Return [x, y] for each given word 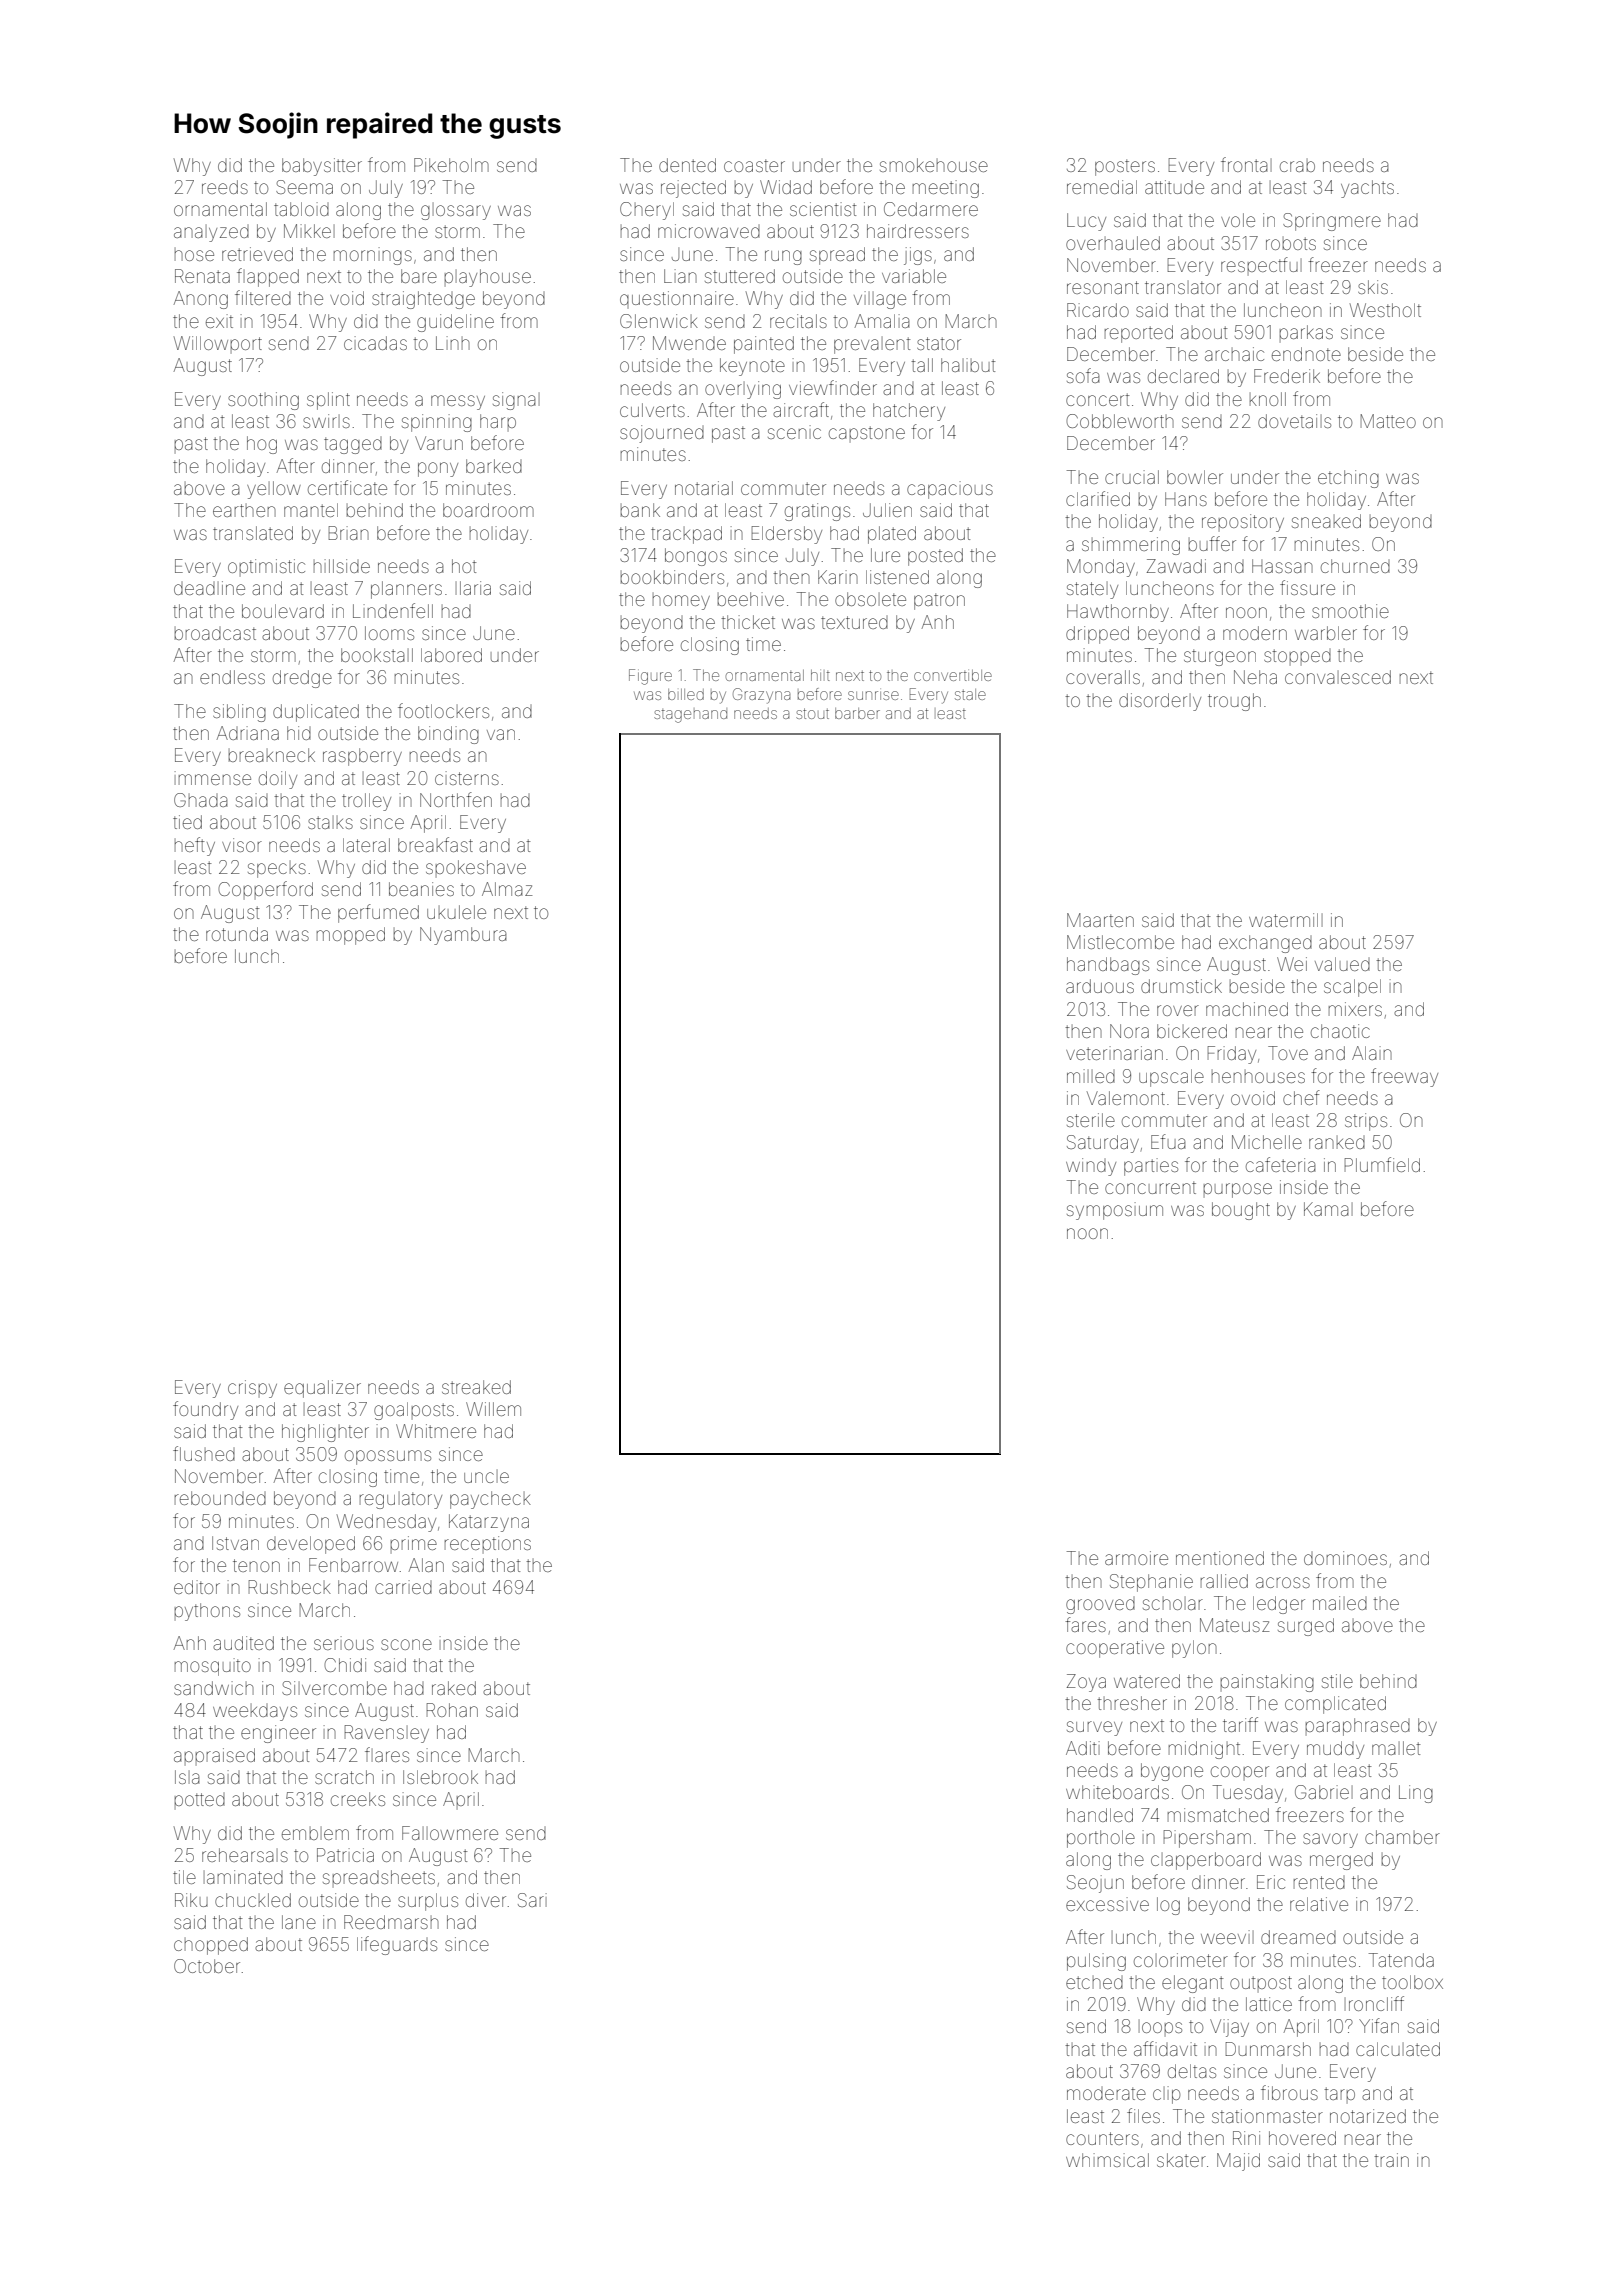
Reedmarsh [391, 1922]
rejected [693, 189]
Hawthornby [1118, 613]
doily [278, 780]
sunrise [873, 695]
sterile [1091, 1120]
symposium [1115, 1211]
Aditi [1083, 1748]
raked [454, 1688]
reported [1139, 334]
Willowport [218, 344]
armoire [1136, 1558]
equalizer [322, 1389]
